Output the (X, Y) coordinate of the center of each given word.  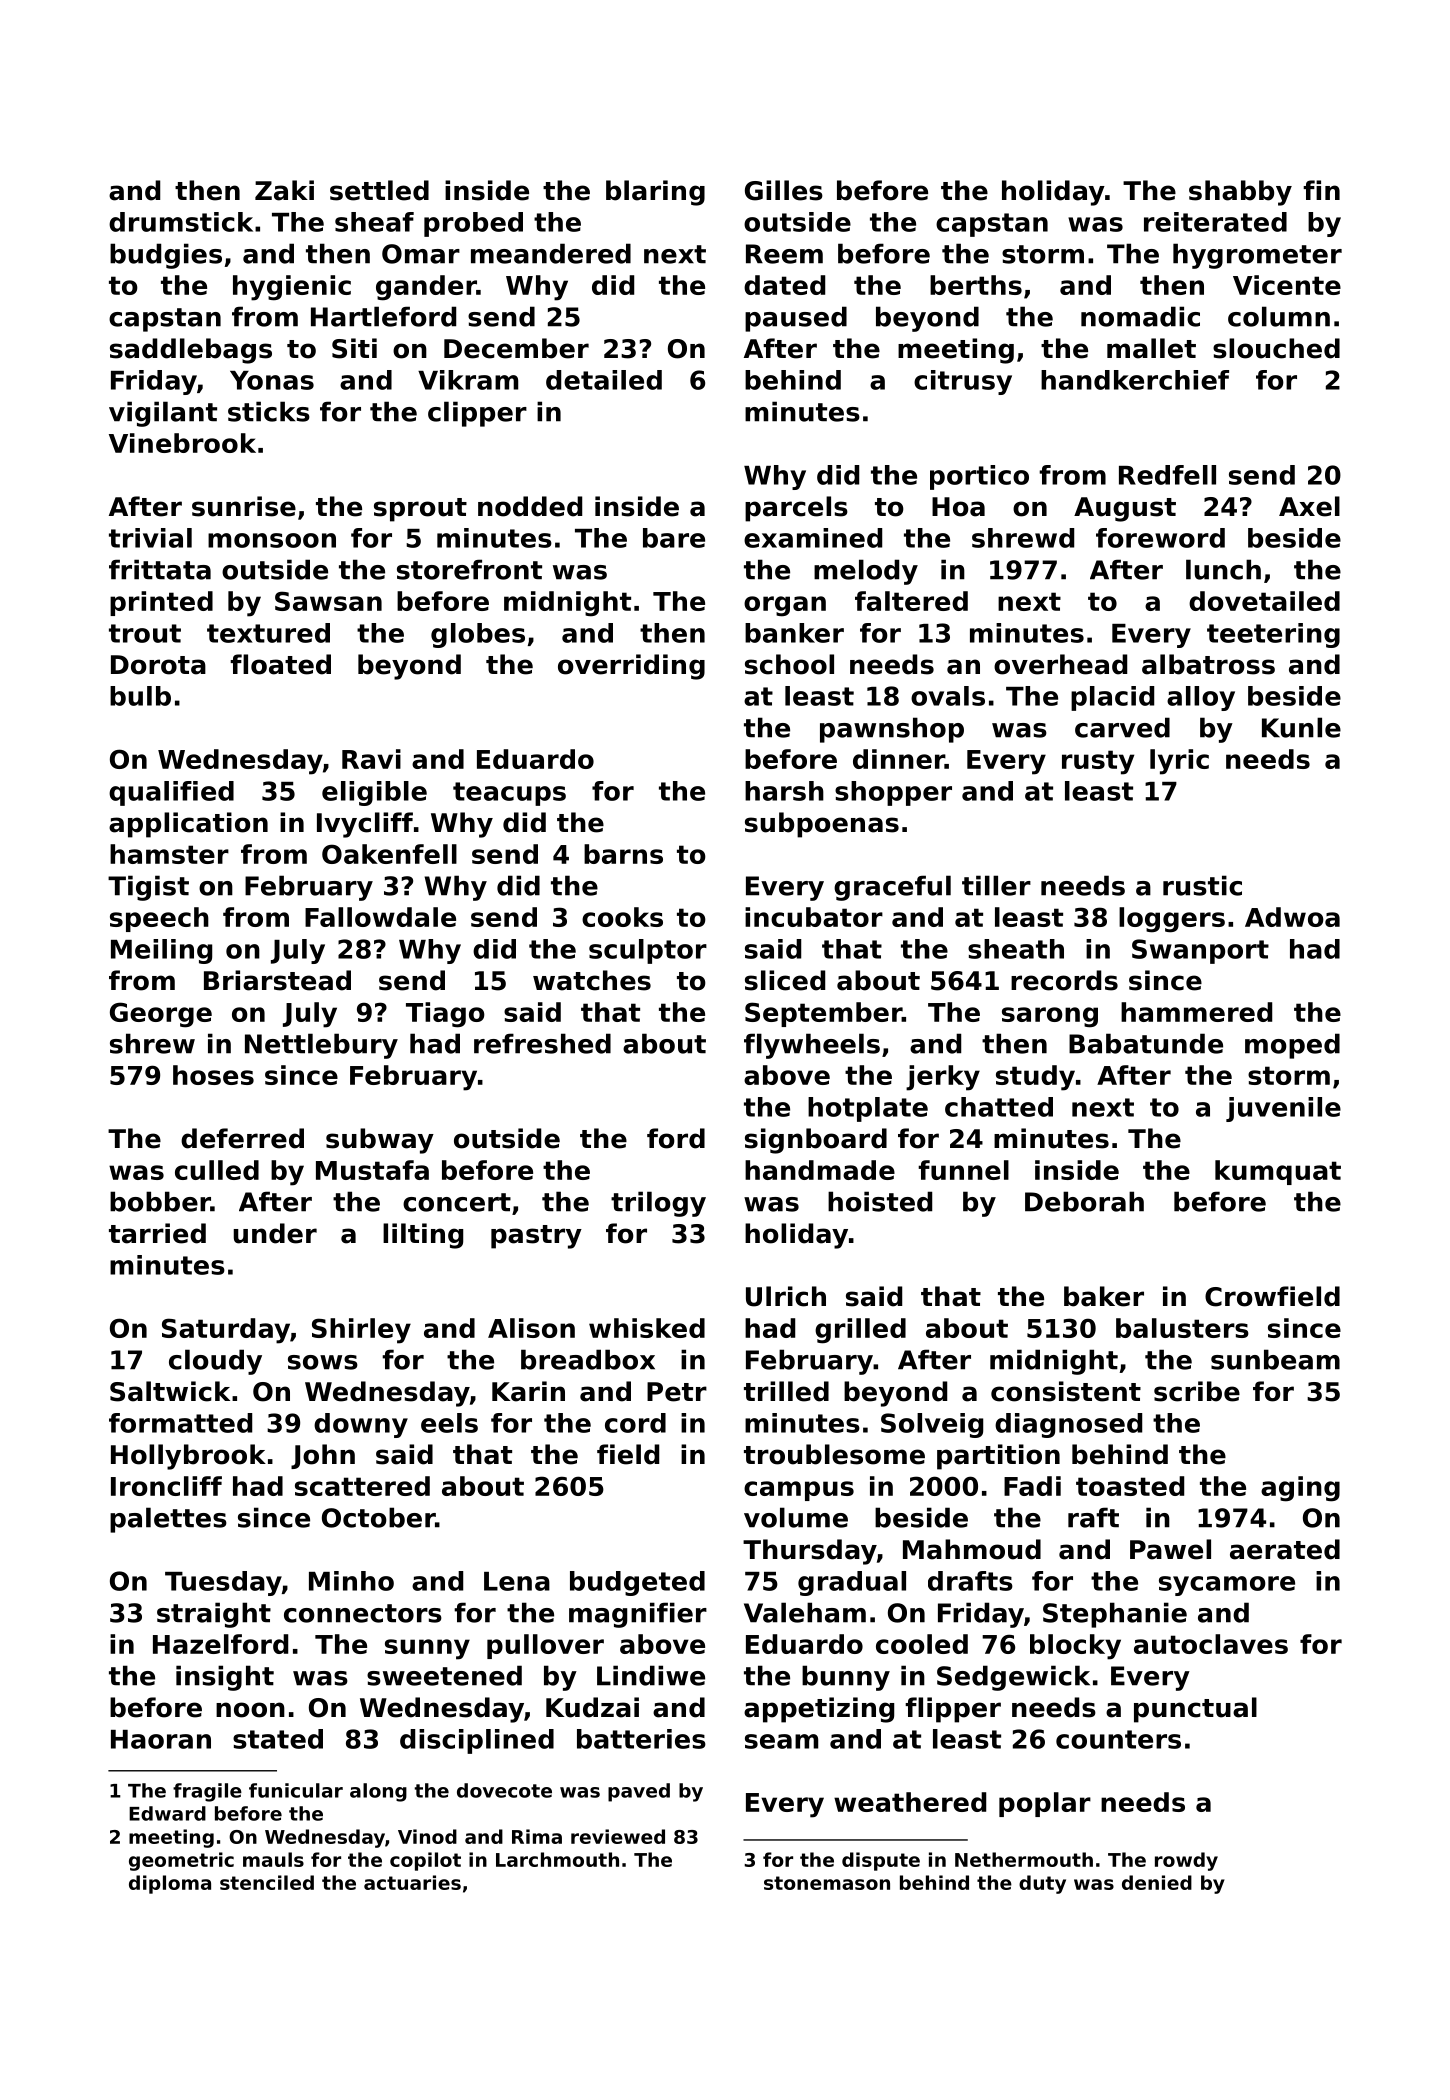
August (1125, 509)
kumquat (1278, 1172)
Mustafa (372, 1170)
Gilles (784, 190)
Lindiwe (651, 1675)
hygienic (292, 288)
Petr (677, 1392)
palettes (168, 1520)
